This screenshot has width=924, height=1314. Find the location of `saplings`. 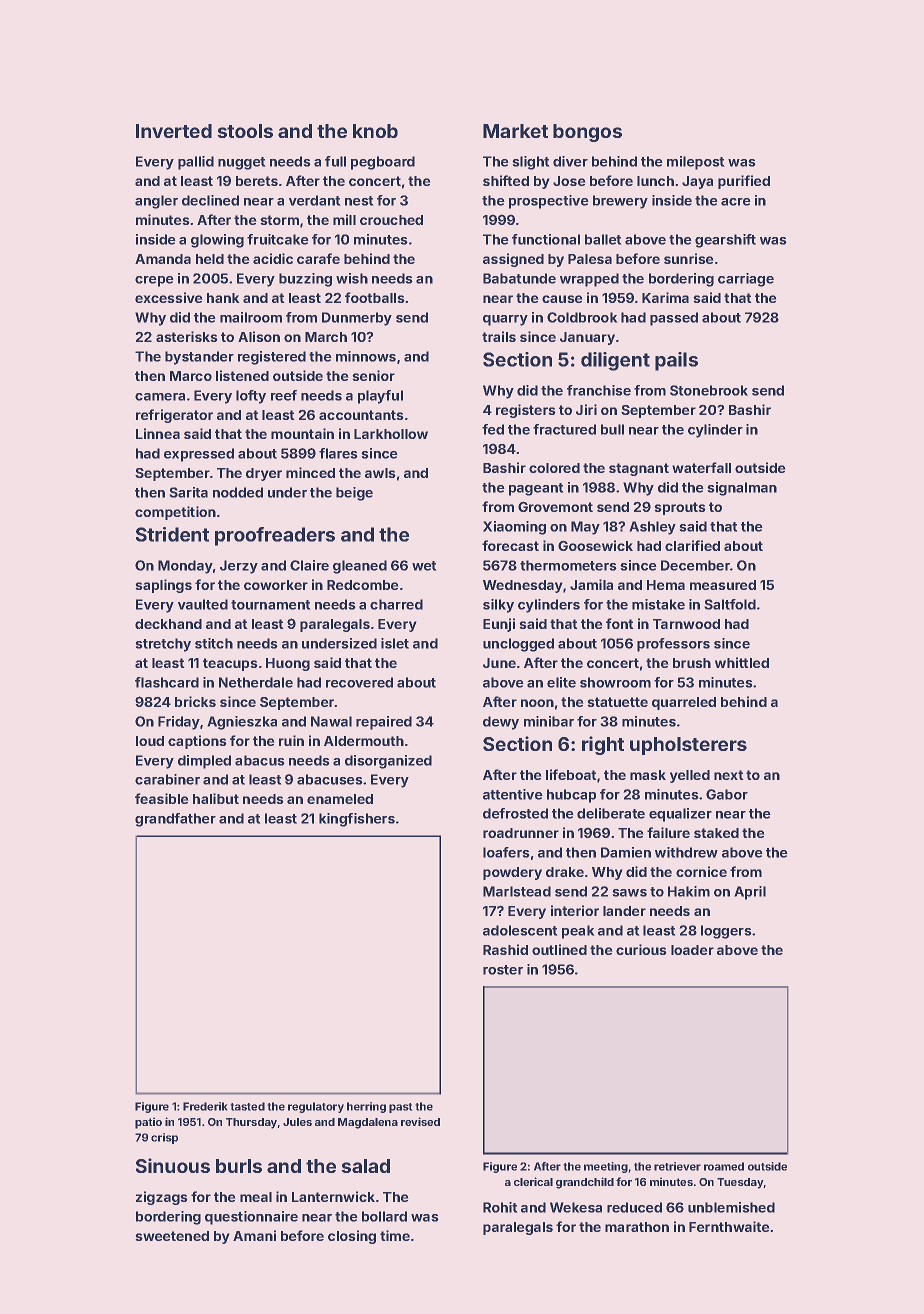

saplings is located at coordinates (164, 586).
